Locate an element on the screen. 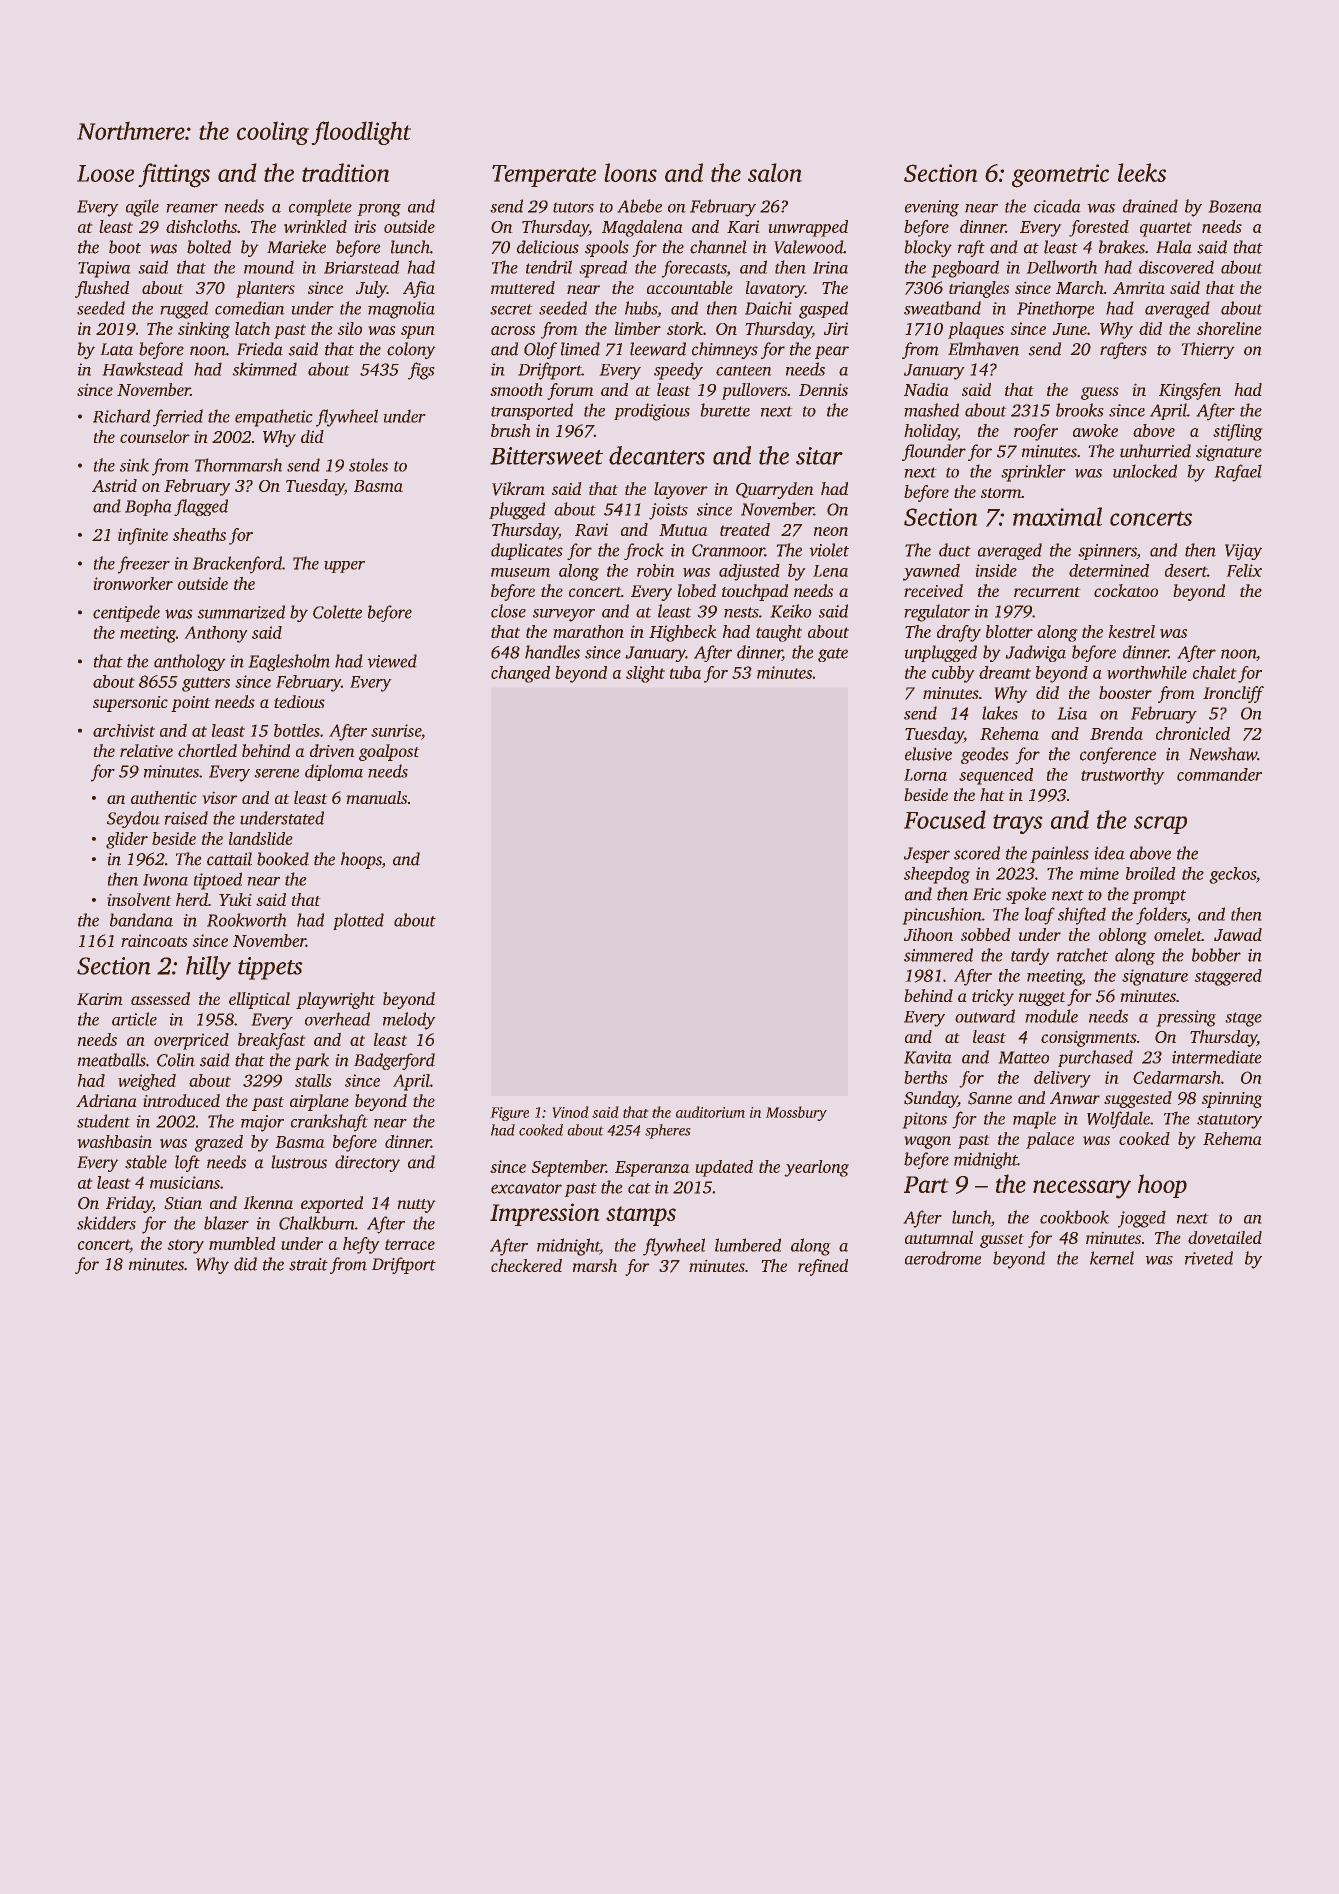  Jesper is located at coordinates (927, 855).
